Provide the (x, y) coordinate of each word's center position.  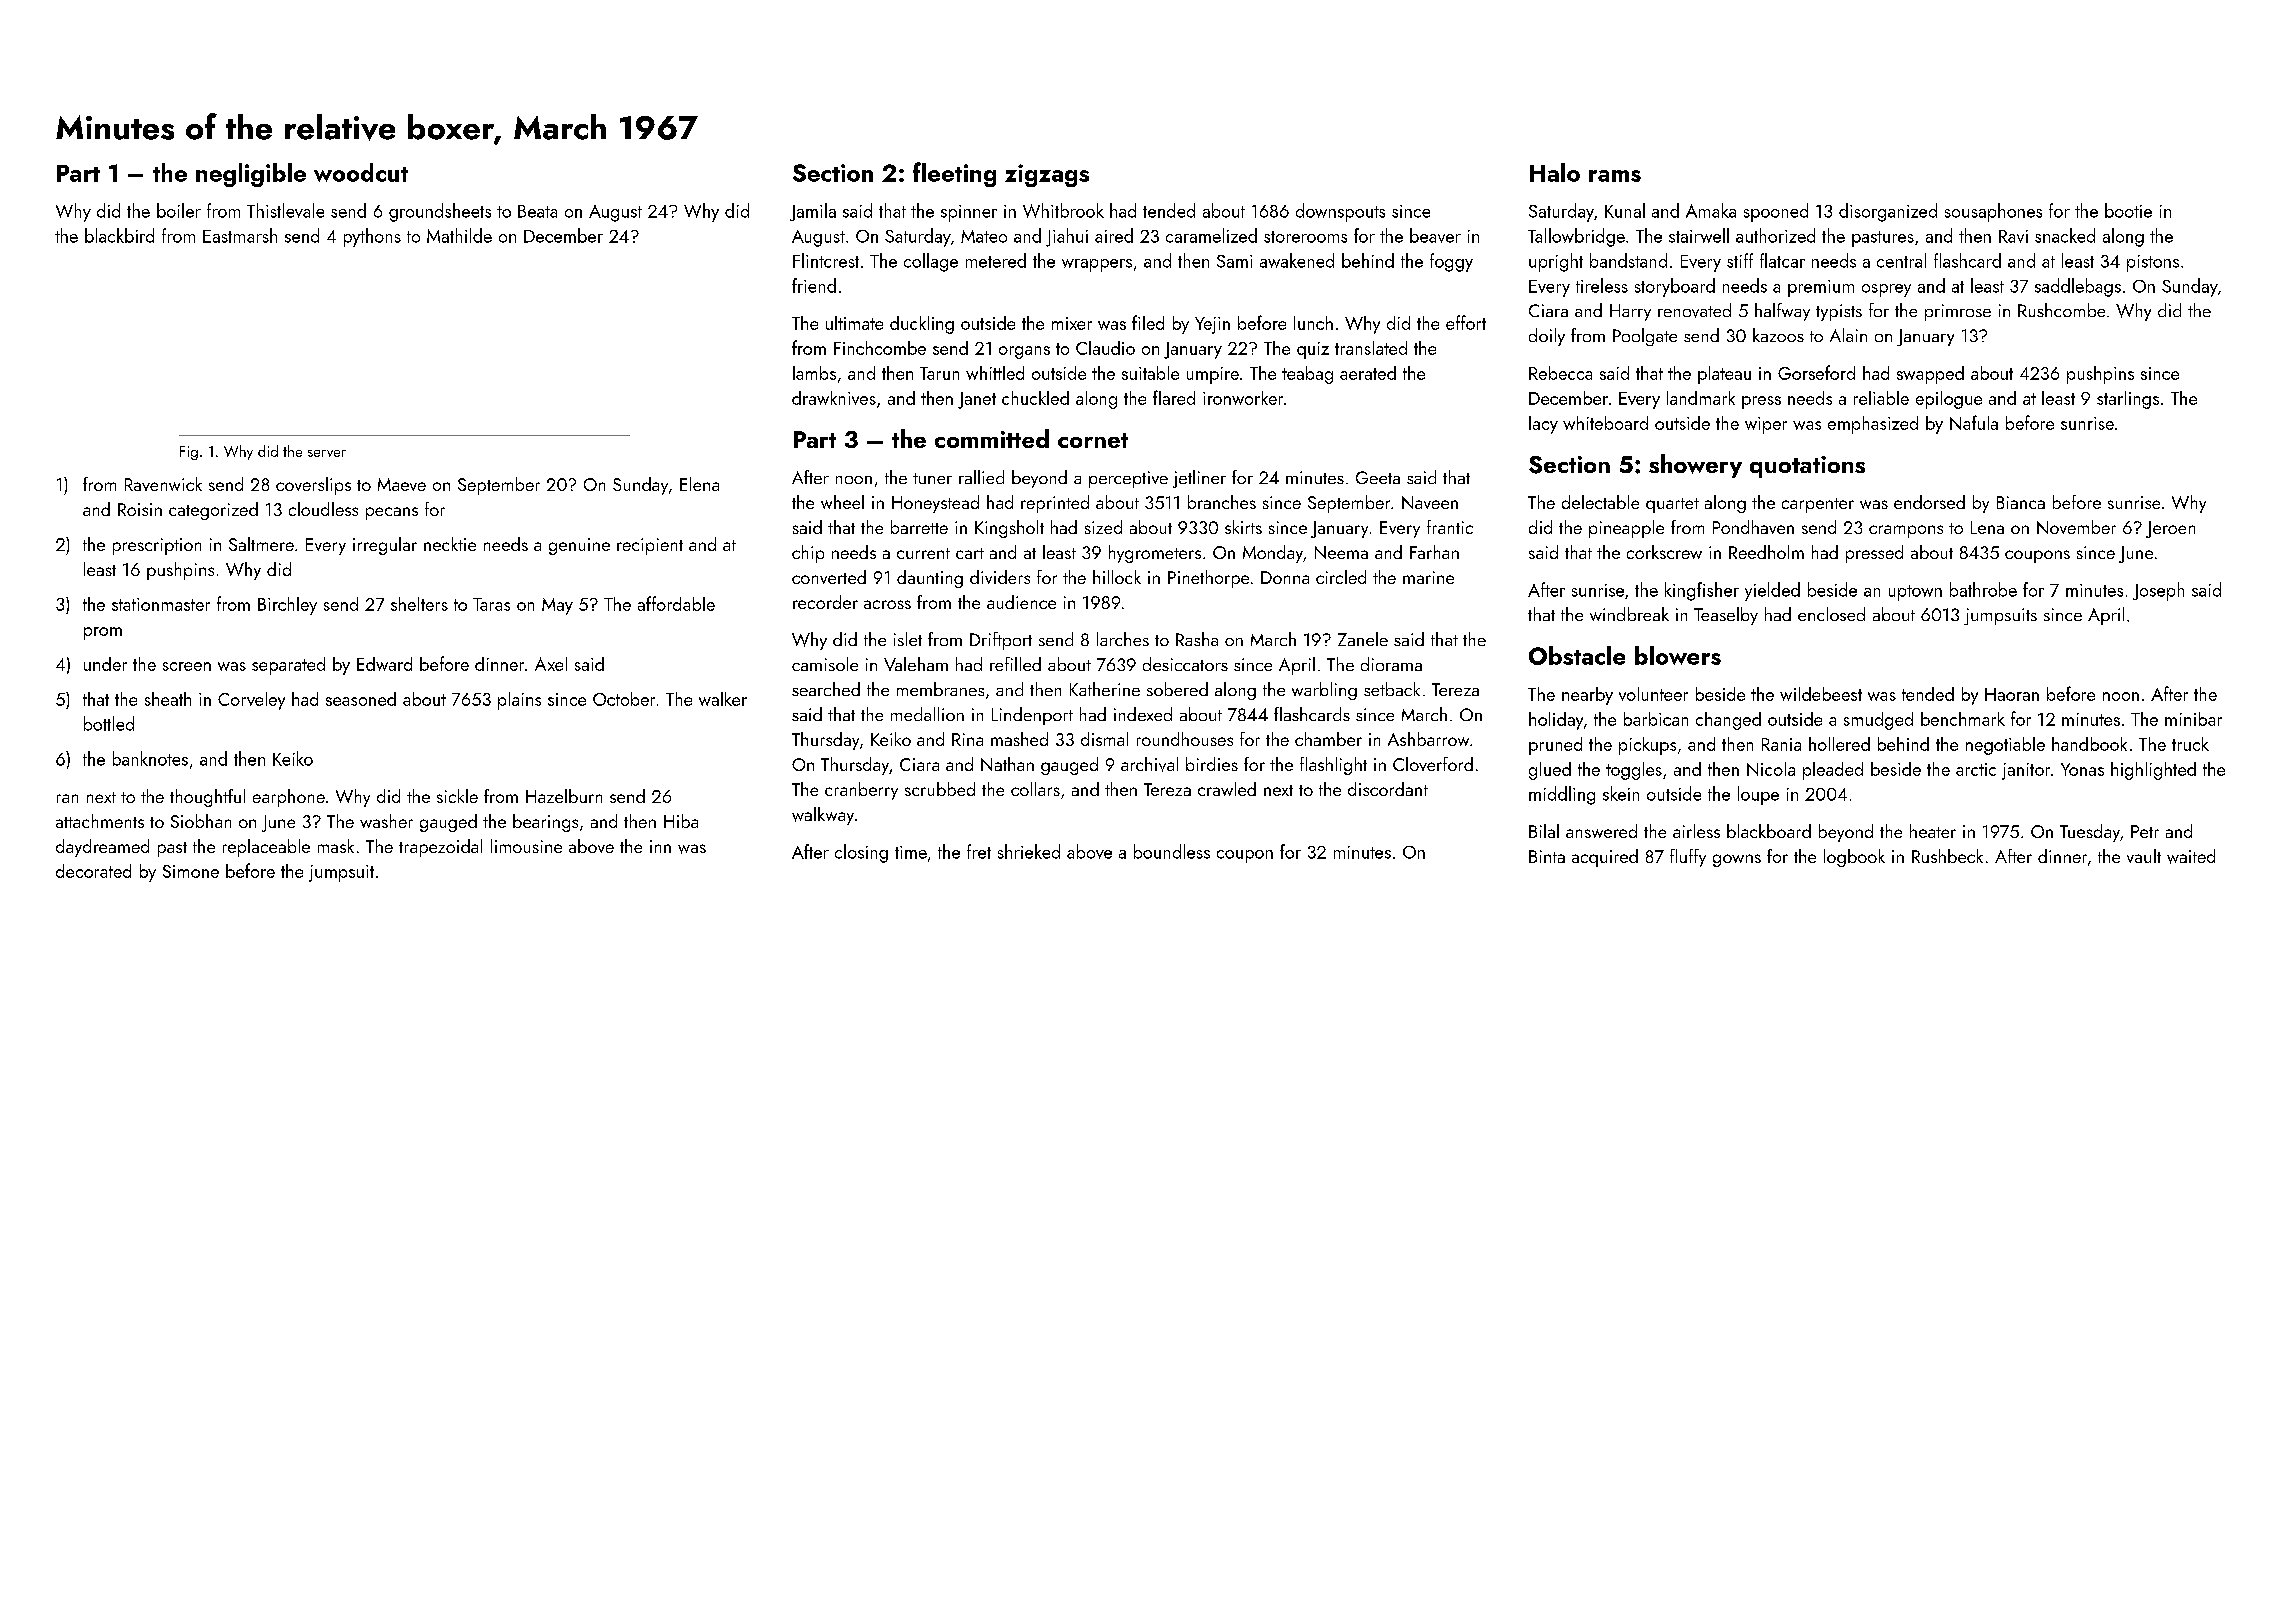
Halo (1555, 172)
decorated (93, 871)
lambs (814, 373)
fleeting (954, 174)
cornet (1093, 440)
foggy (1451, 262)
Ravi (2013, 236)
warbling (1324, 691)
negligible (251, 175)
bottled (109, 723)
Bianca (2021, 502)
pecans (392, 513)
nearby (1587, 696)
